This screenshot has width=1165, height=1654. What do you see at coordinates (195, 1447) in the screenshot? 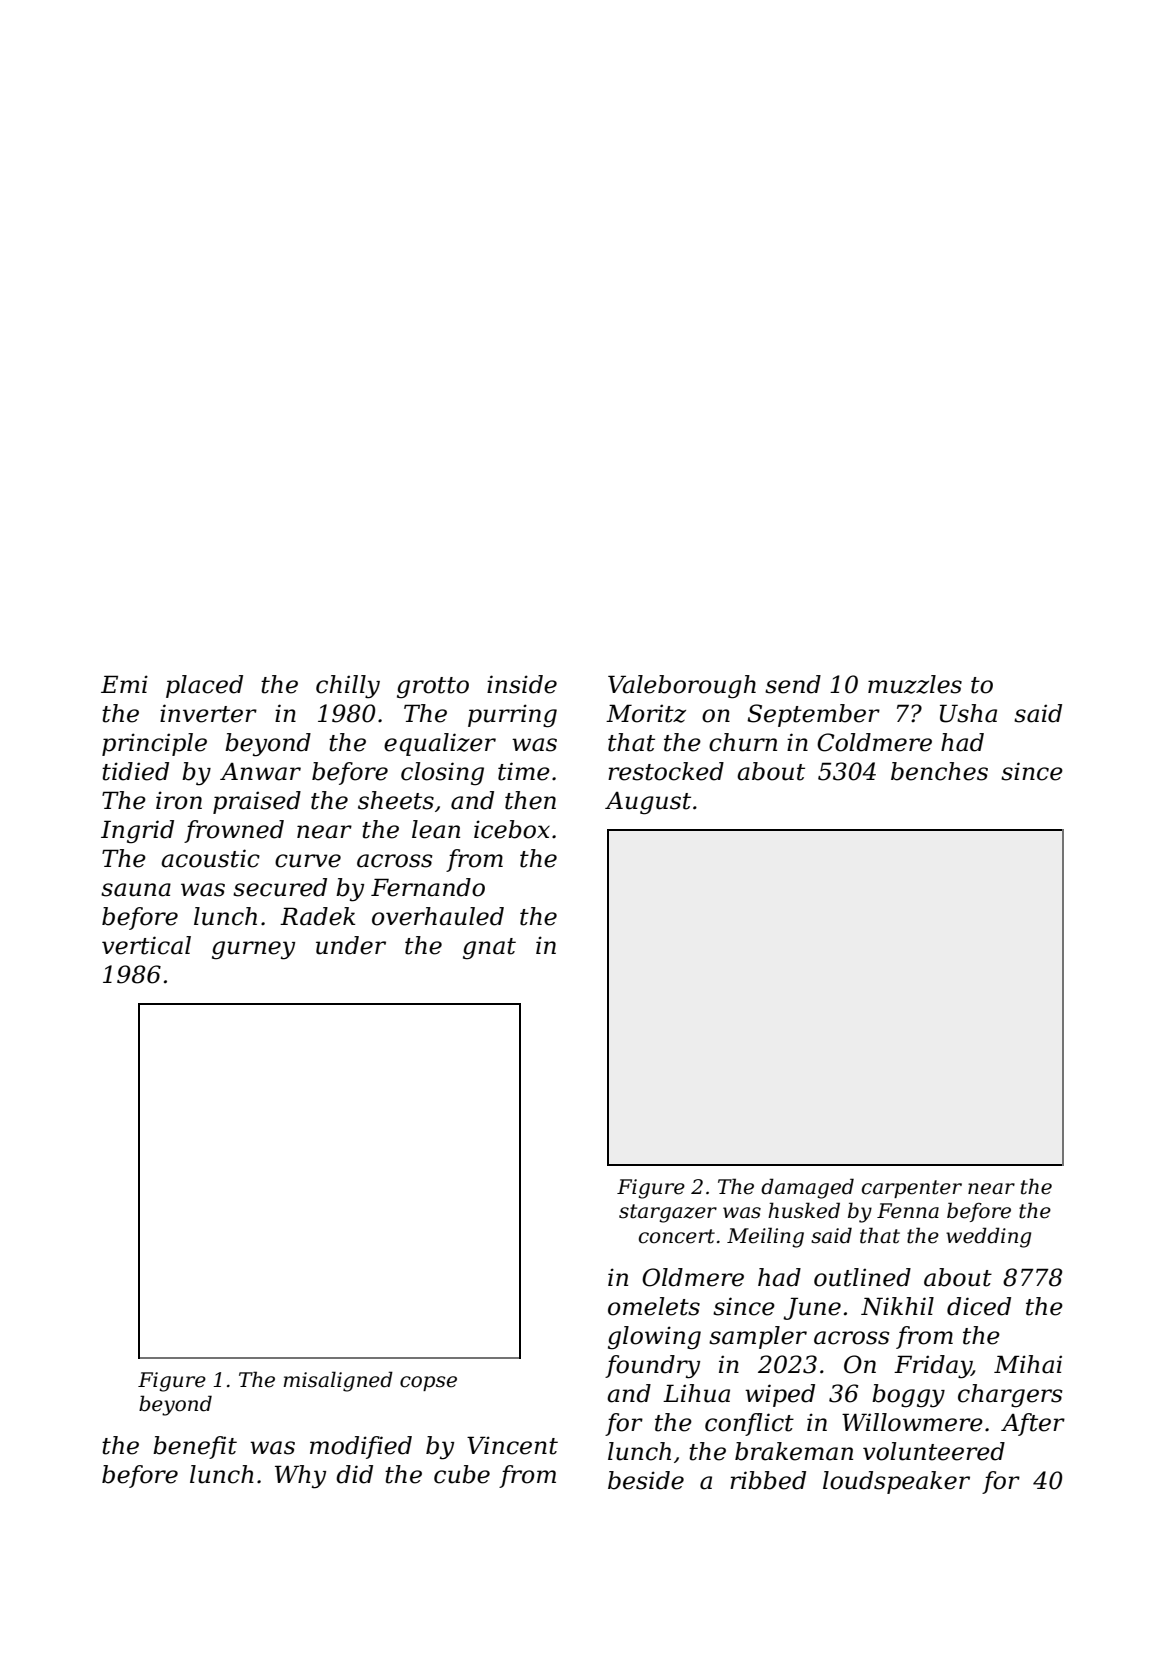
I see `benefit` at bounding box center [195, 1447].
